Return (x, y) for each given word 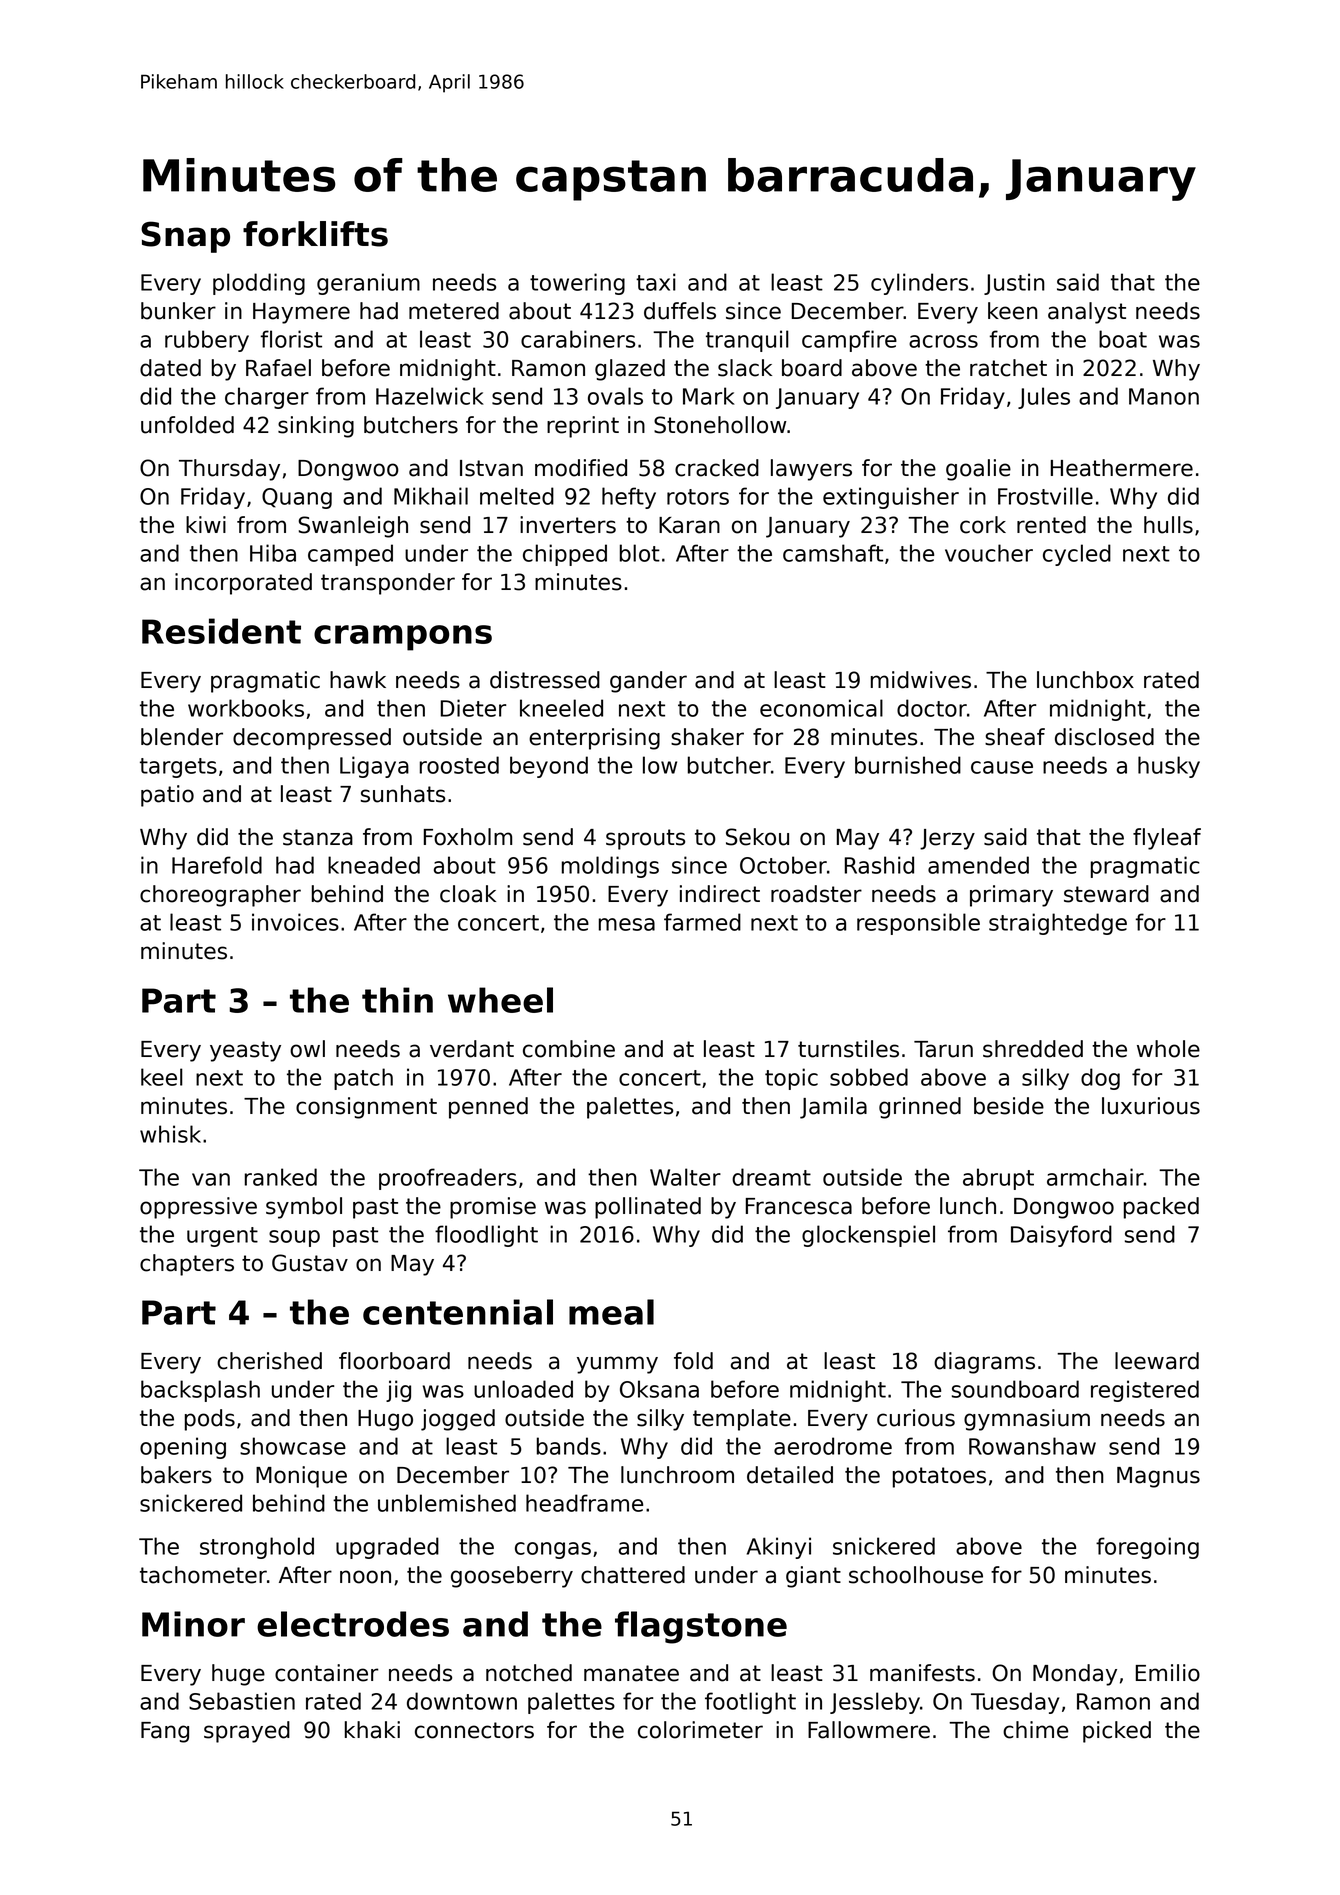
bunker (178, 311)
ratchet (1008, 368)
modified (581, 468)
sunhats (403, 794)
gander (648, 682)
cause (1002, 767)
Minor (193, 1624)
